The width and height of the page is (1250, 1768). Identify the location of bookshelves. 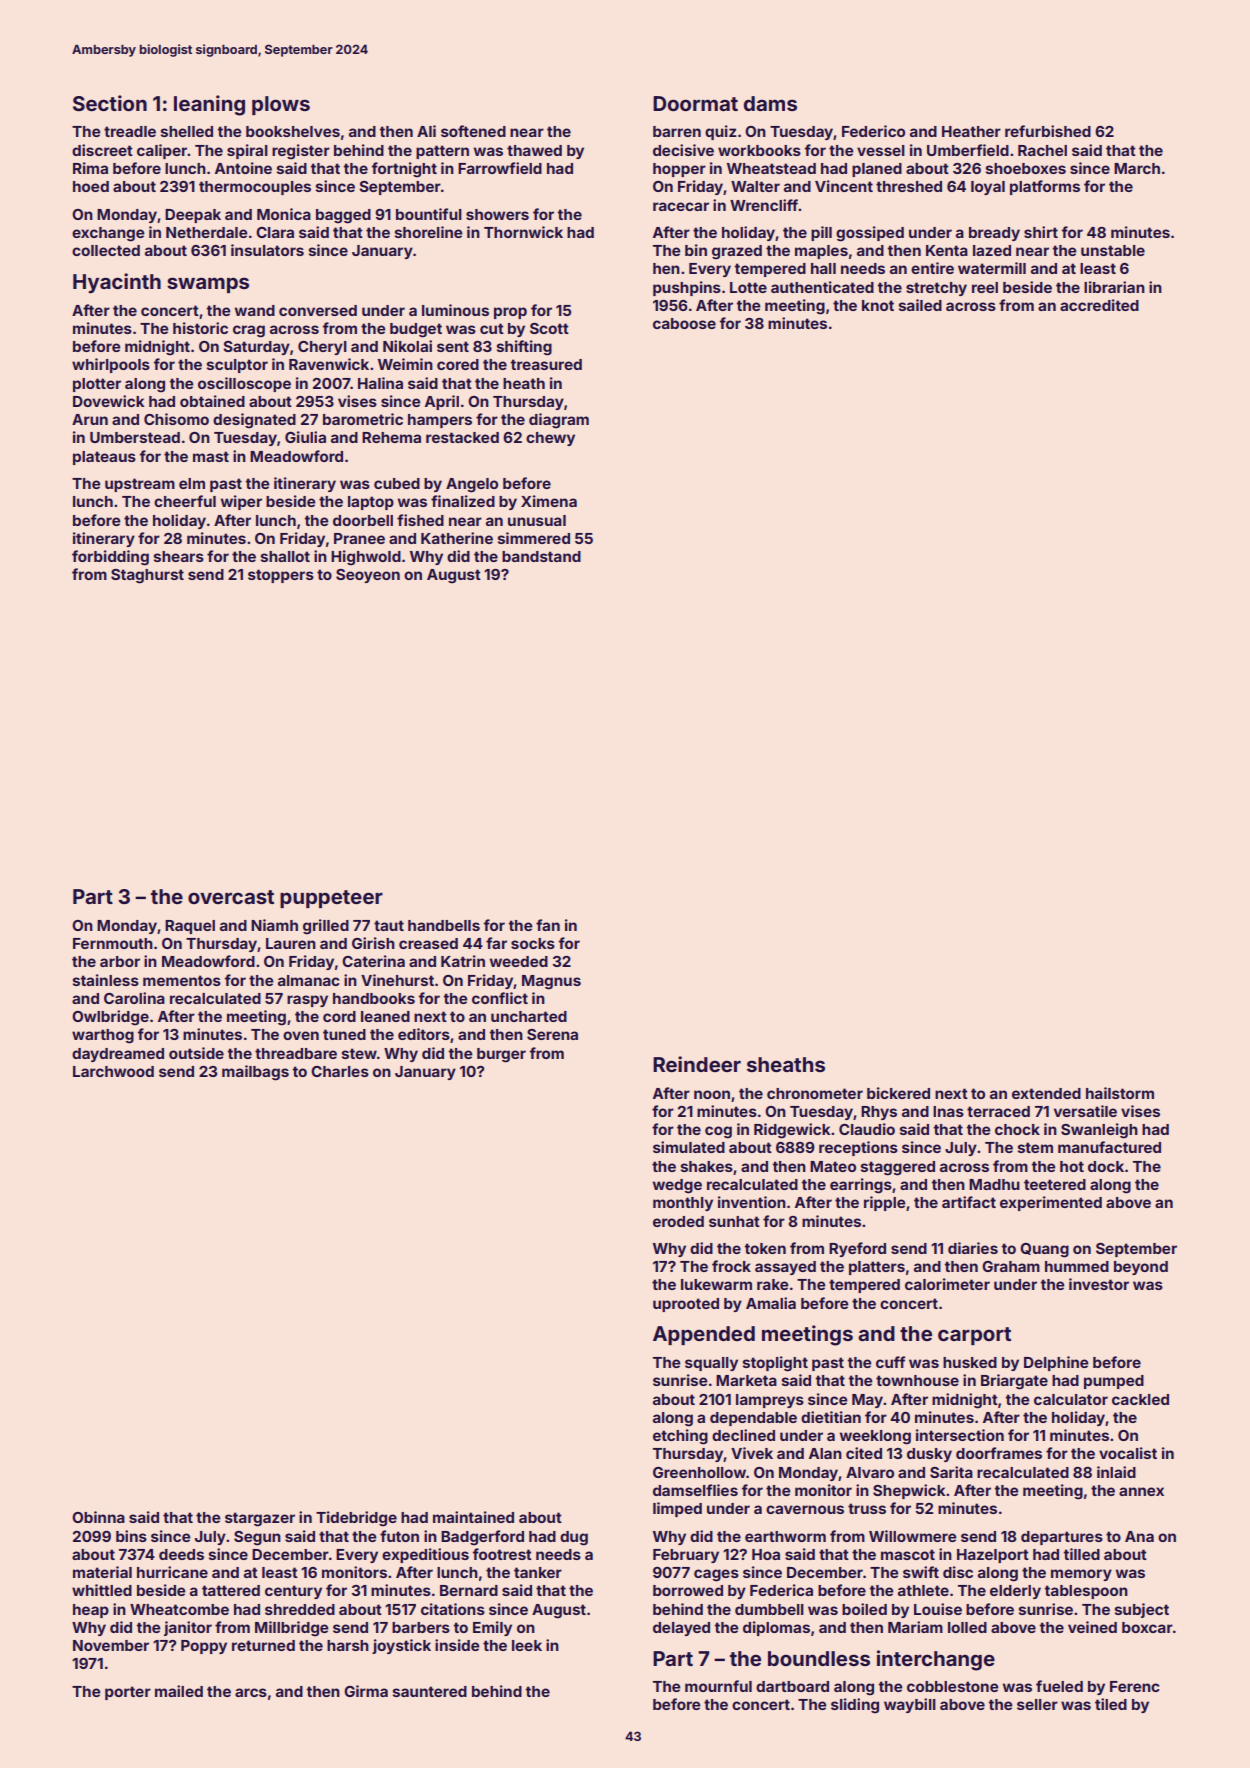
(293, 131).
